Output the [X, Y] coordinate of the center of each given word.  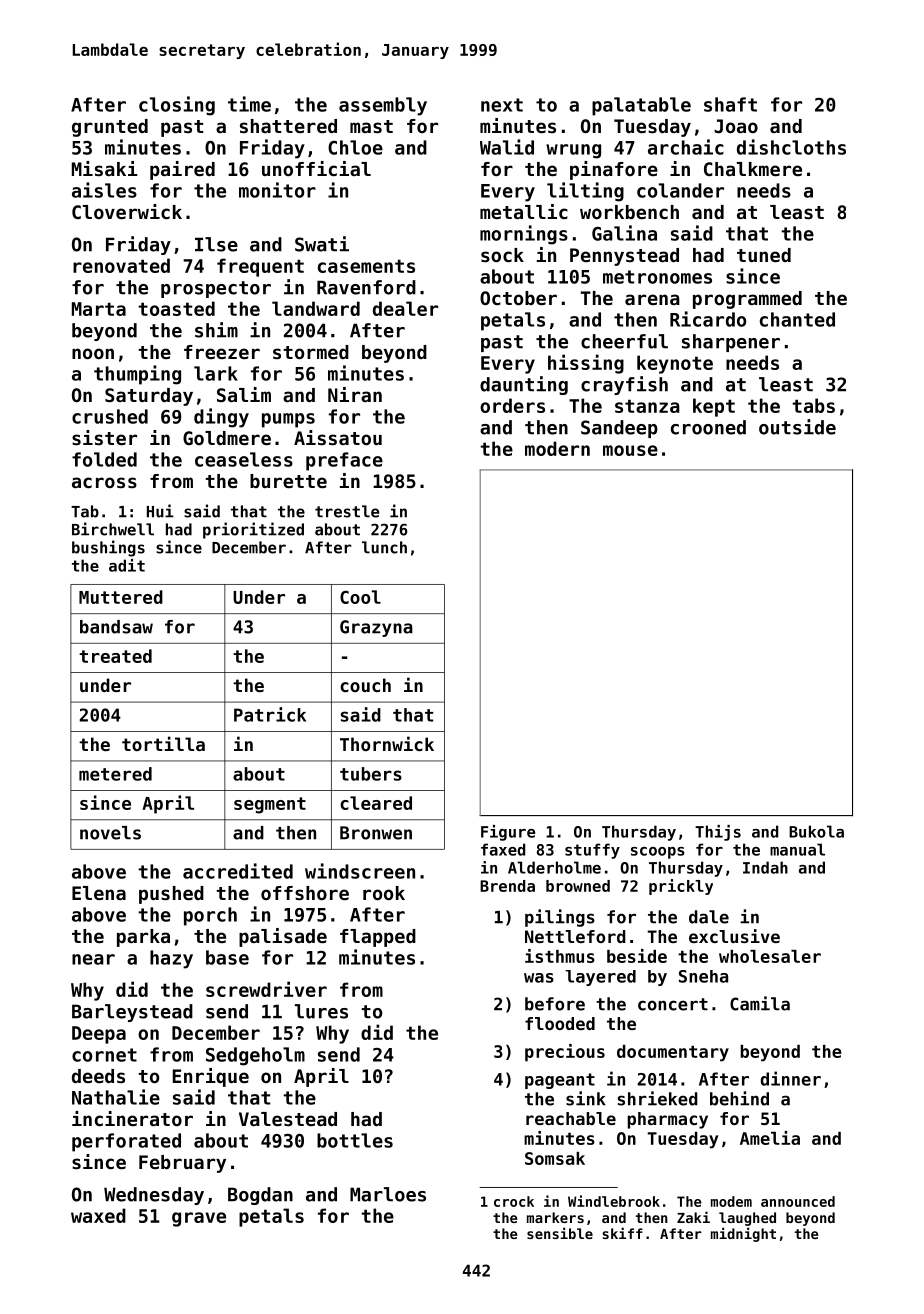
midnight [743, 1234]
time [249, 104]
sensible [560, 1233]
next [502, 105]
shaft [730, 104]
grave [199, 1219]
